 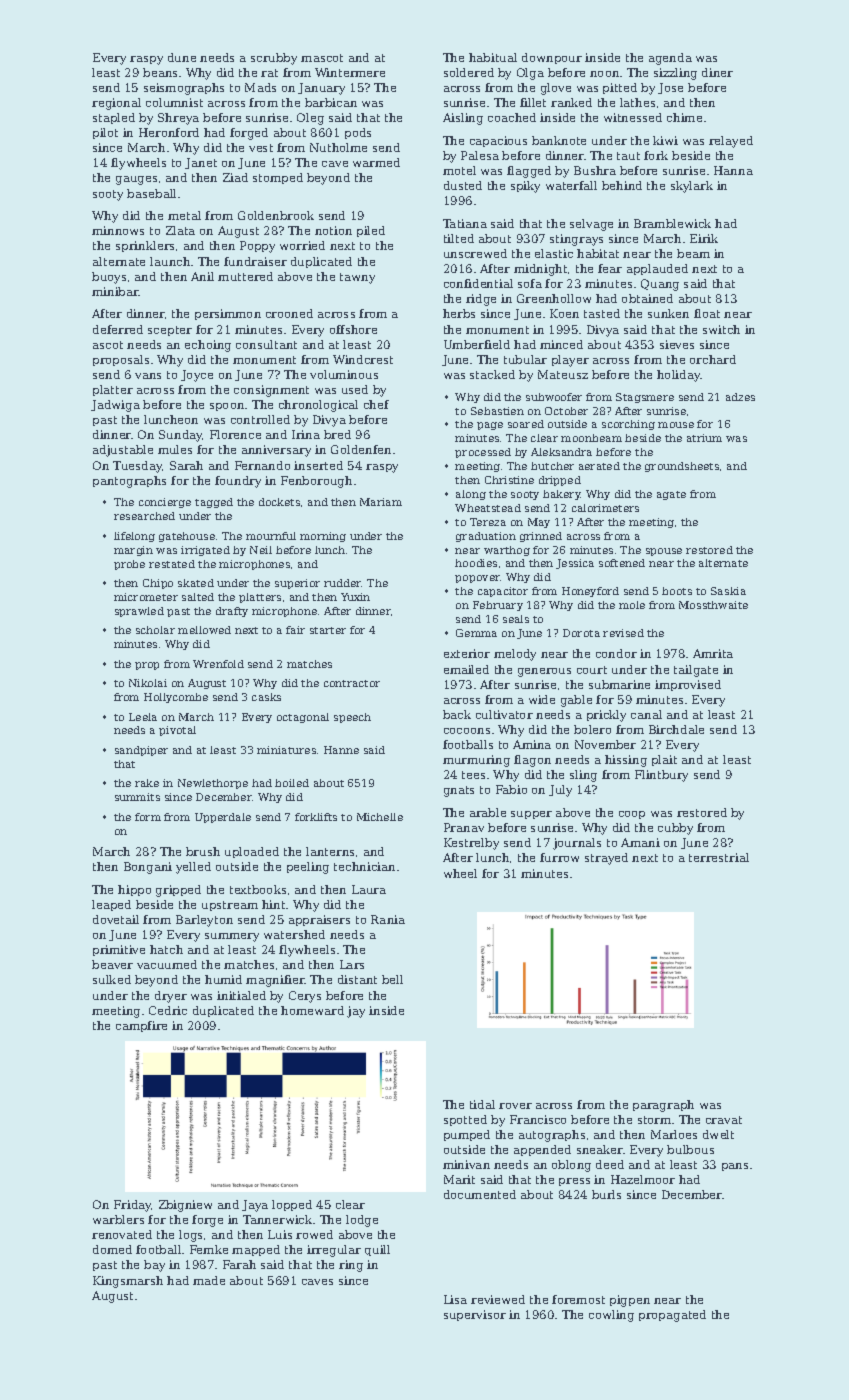 What do you see at coordinates (330, 851) in the image?
I see `lanterns` at bounding box center [330, 851].
